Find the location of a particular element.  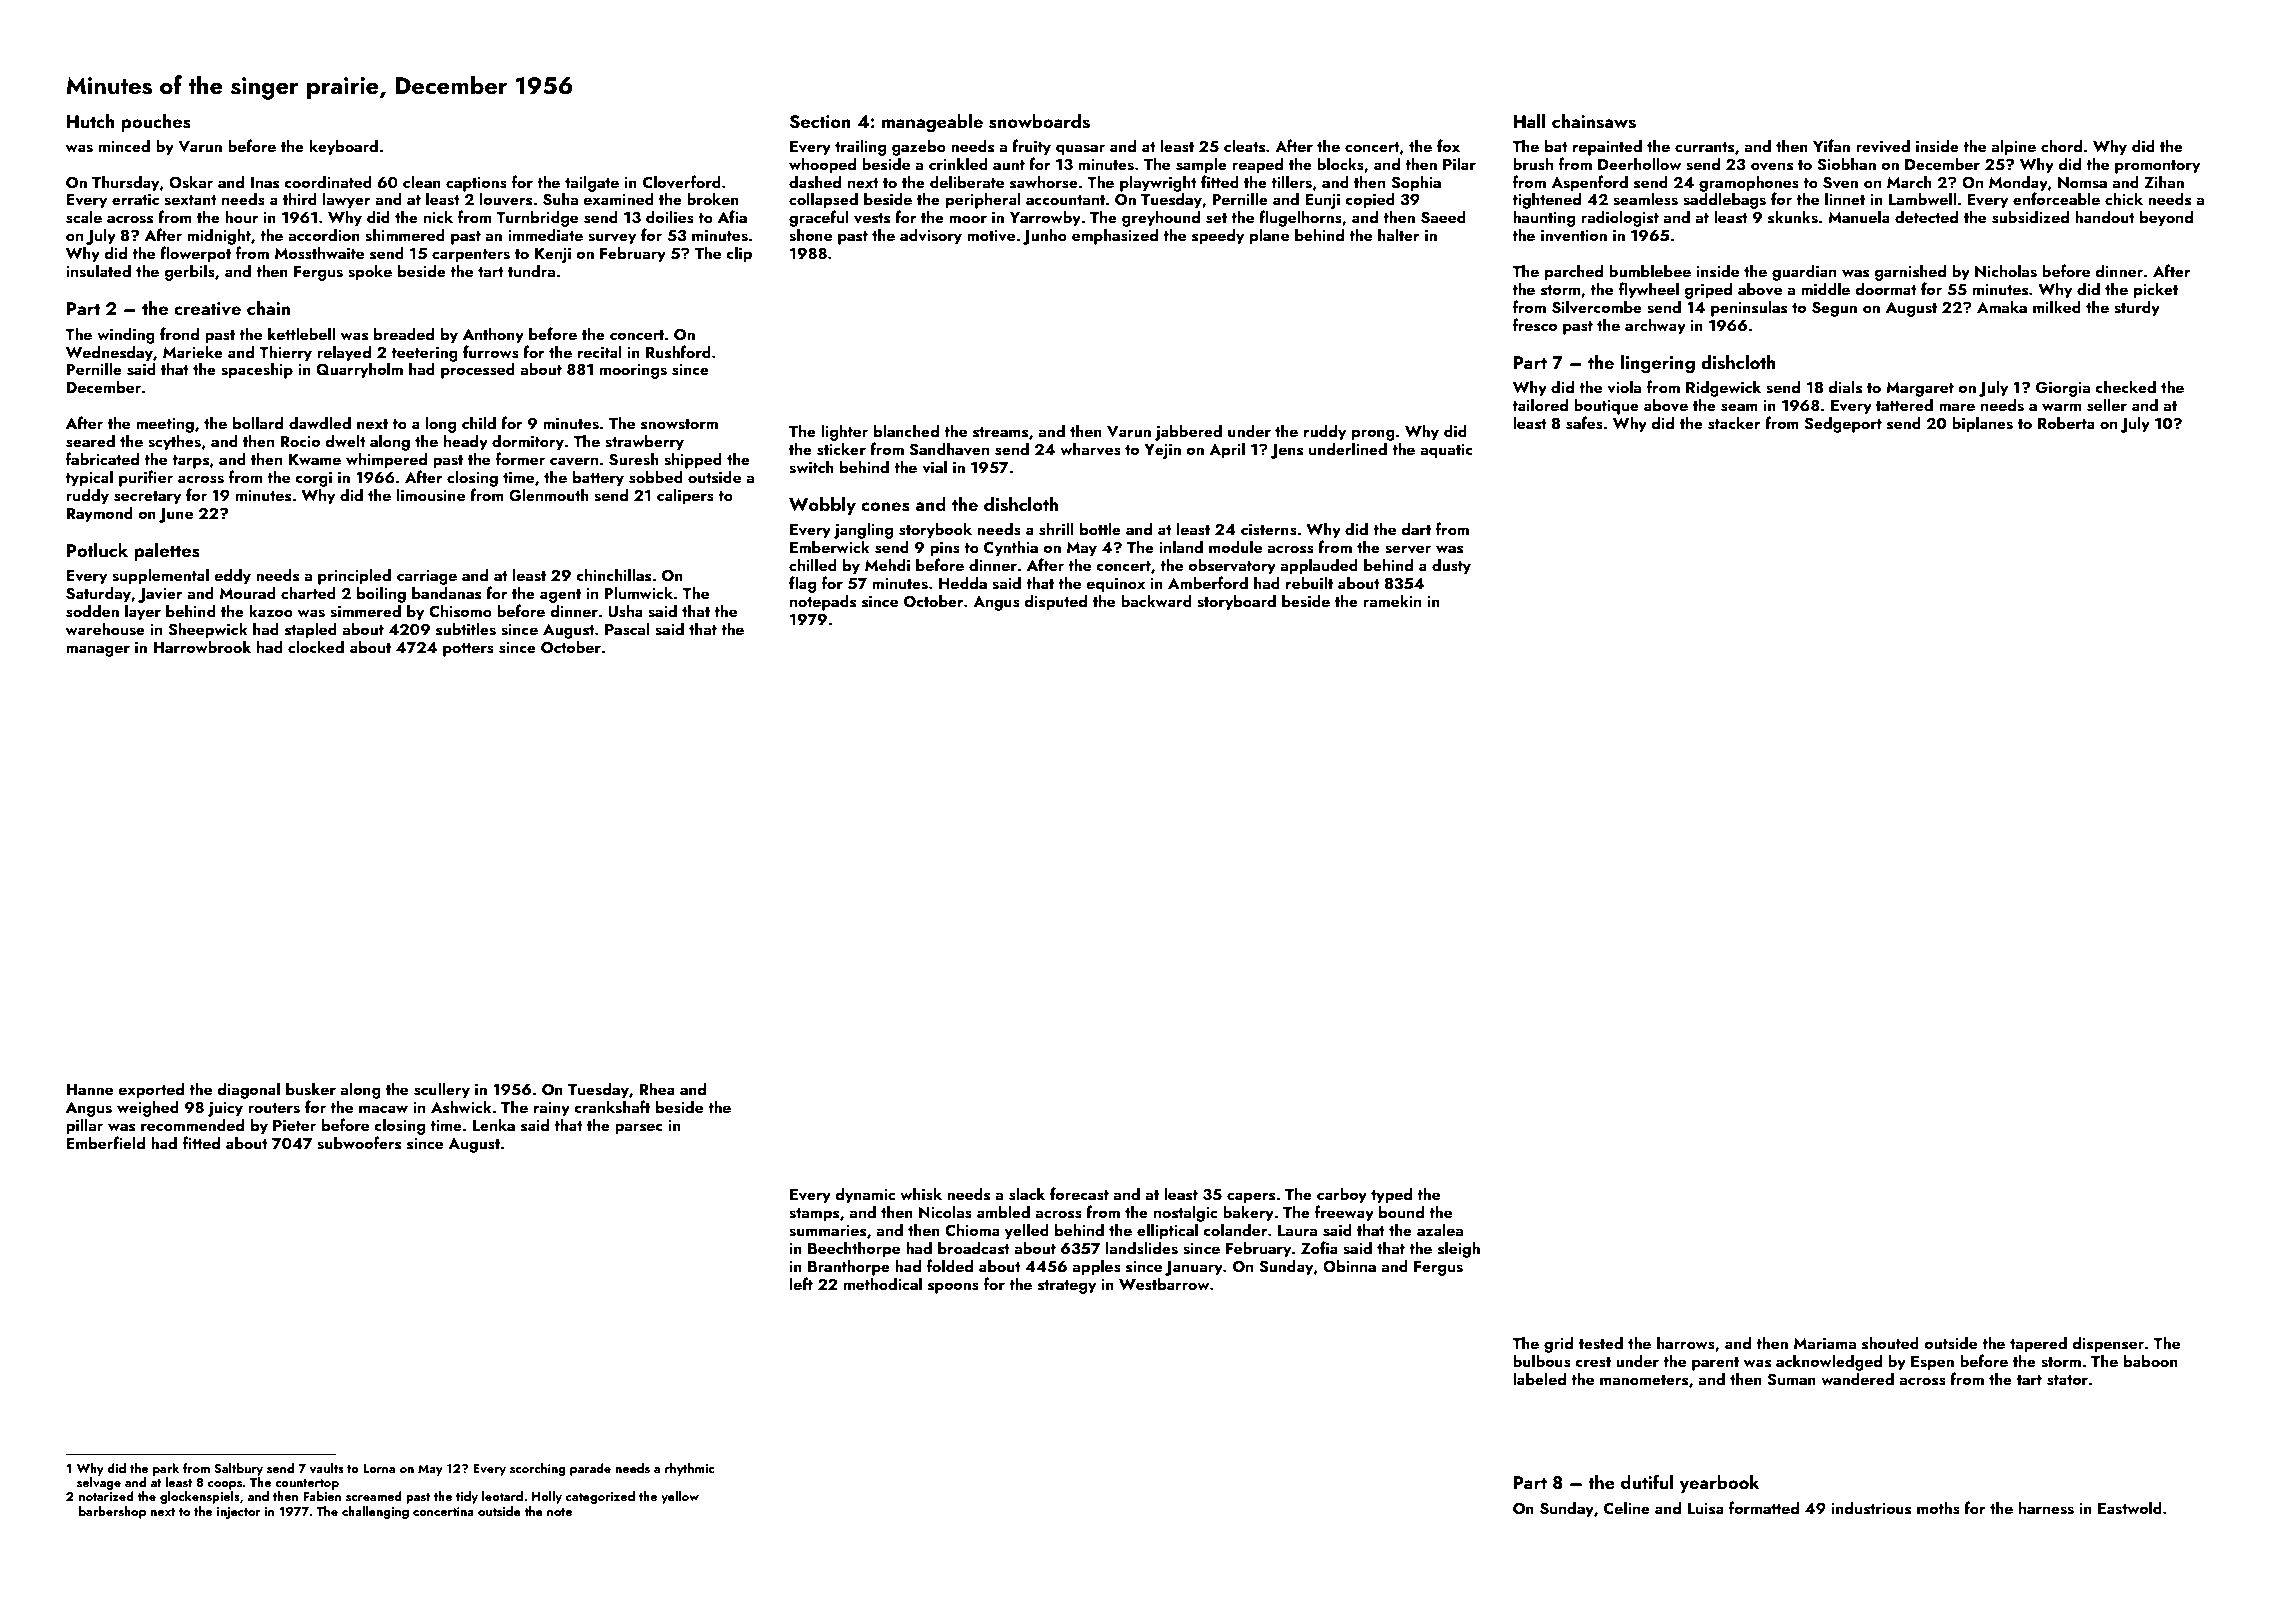

Roberta is located at coordinates (2066, 422).
